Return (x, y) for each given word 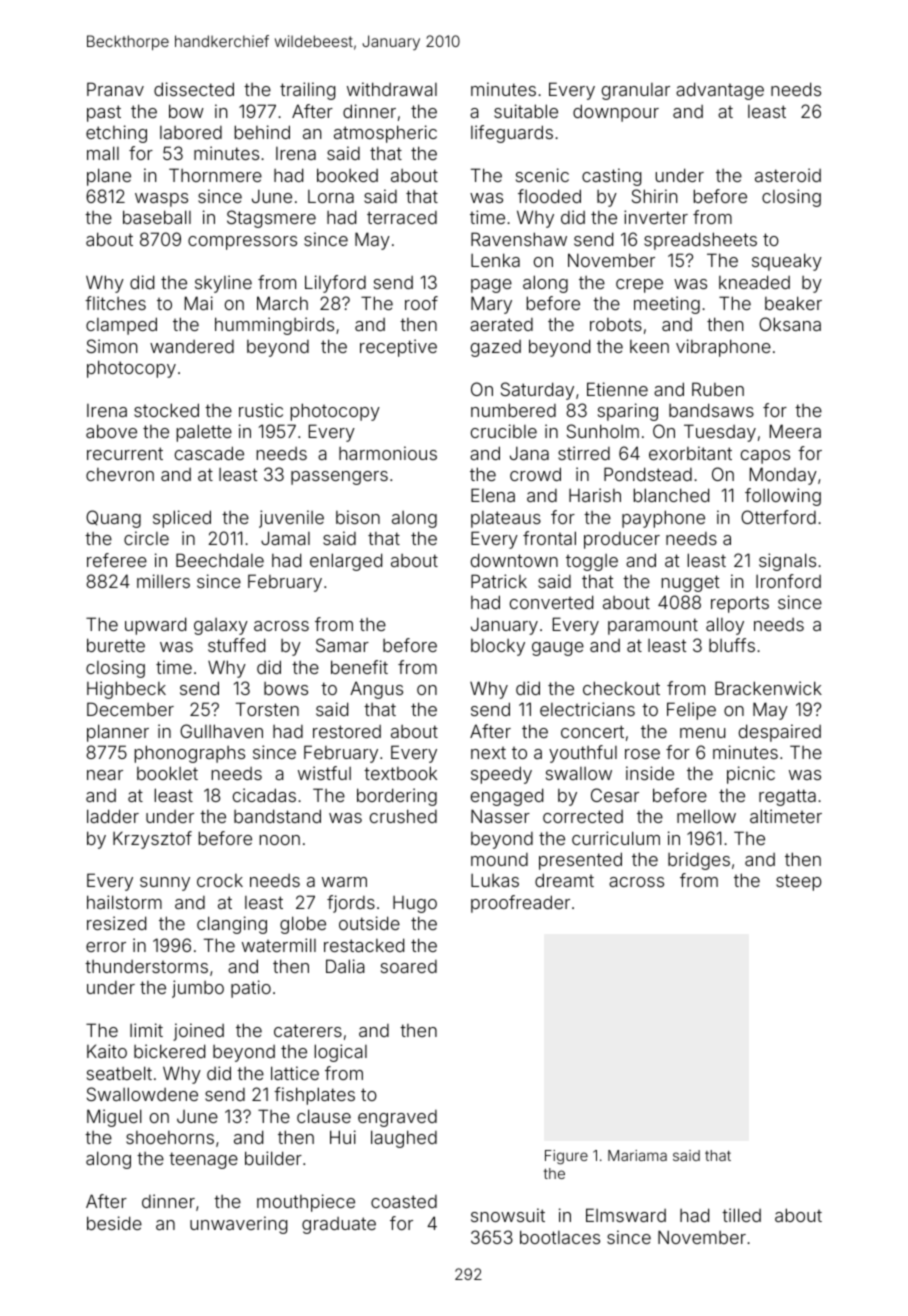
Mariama (637, 1155)
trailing (307, 91)
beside (114, 1223)
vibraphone (723, 348)
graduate (339, 1225)
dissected (194, 89)
